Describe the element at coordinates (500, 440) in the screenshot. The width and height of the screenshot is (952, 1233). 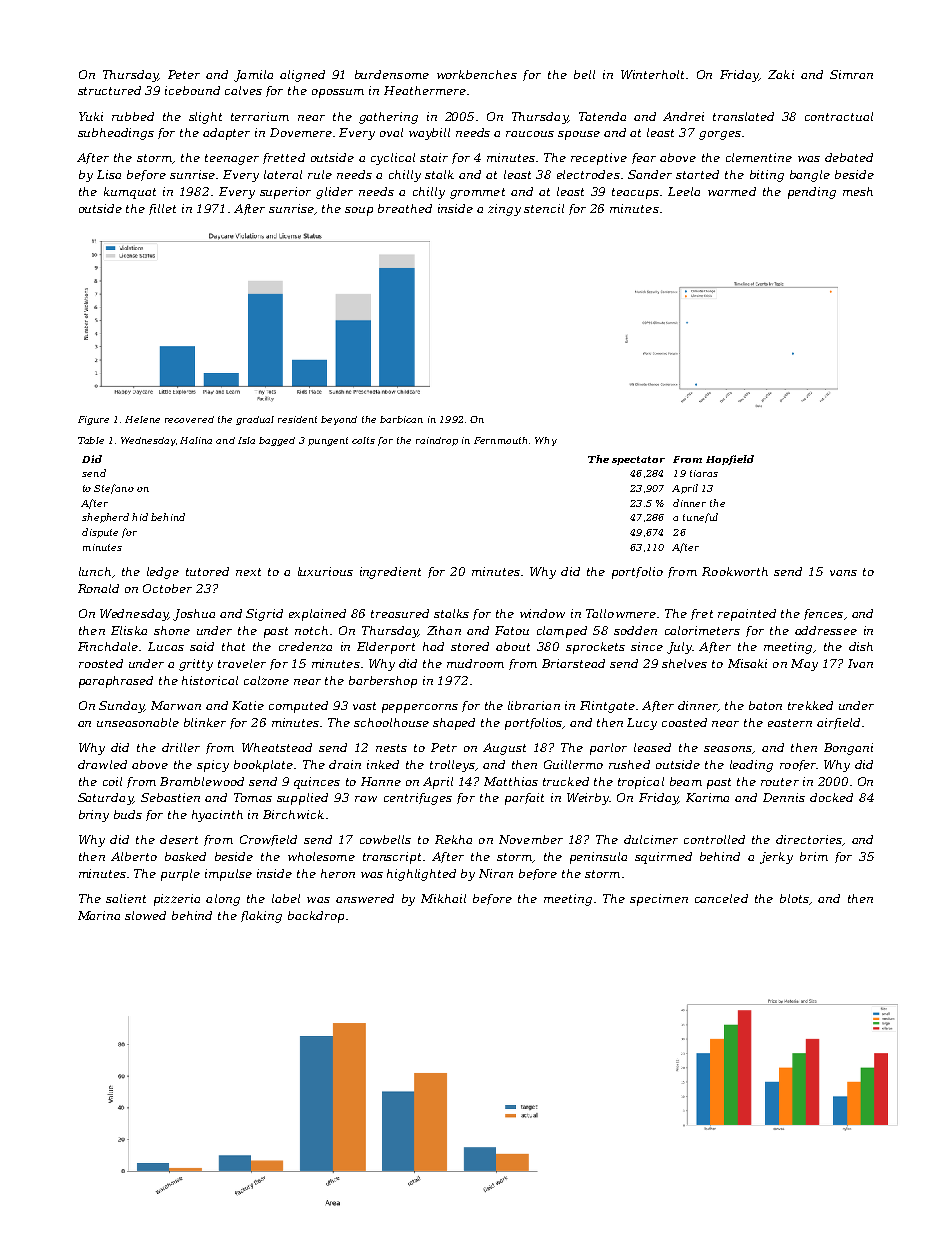
I see `Fernmouth` at that location.
